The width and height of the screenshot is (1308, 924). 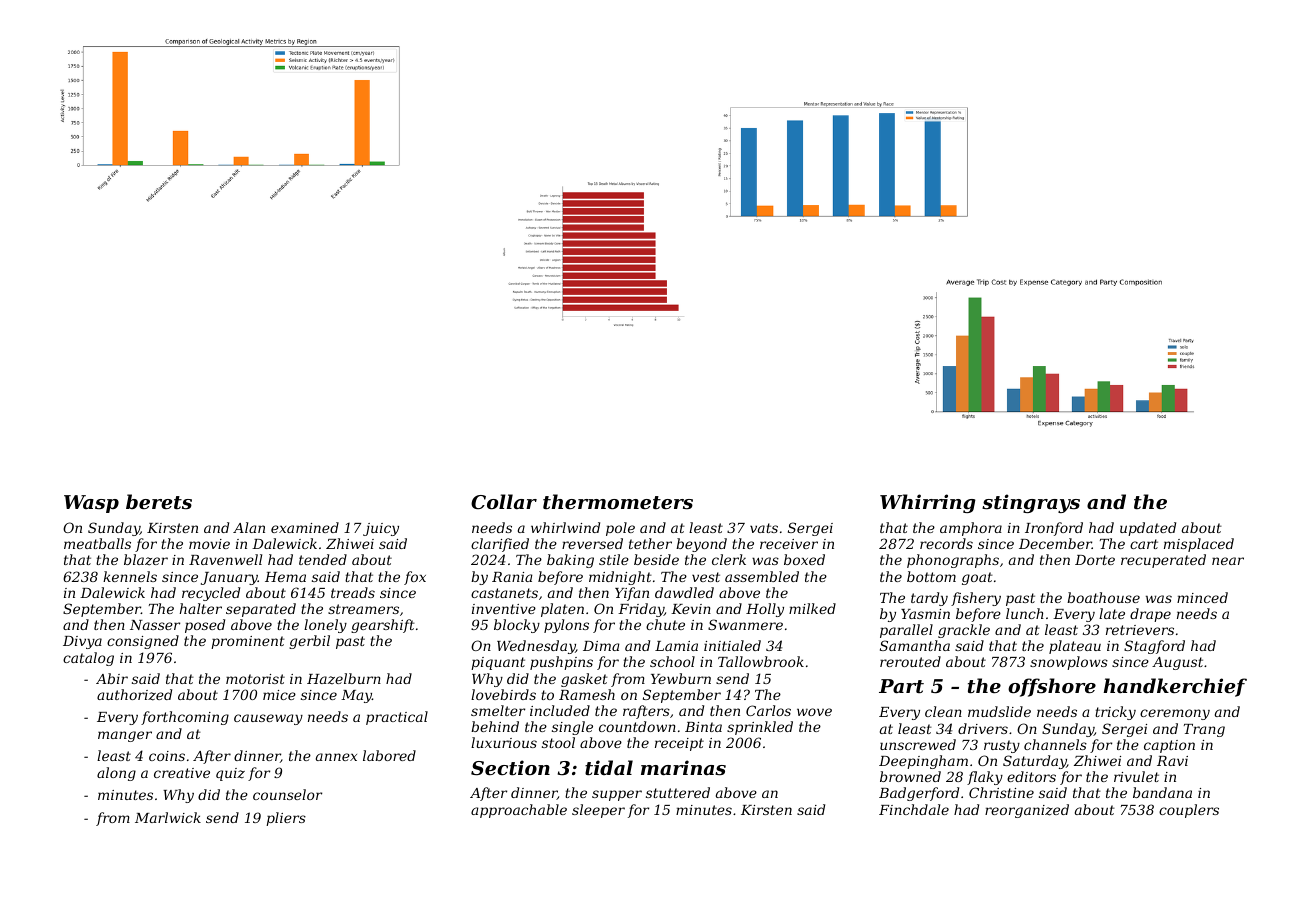 I want to click on Wasp, so click(x=91, y=504).
